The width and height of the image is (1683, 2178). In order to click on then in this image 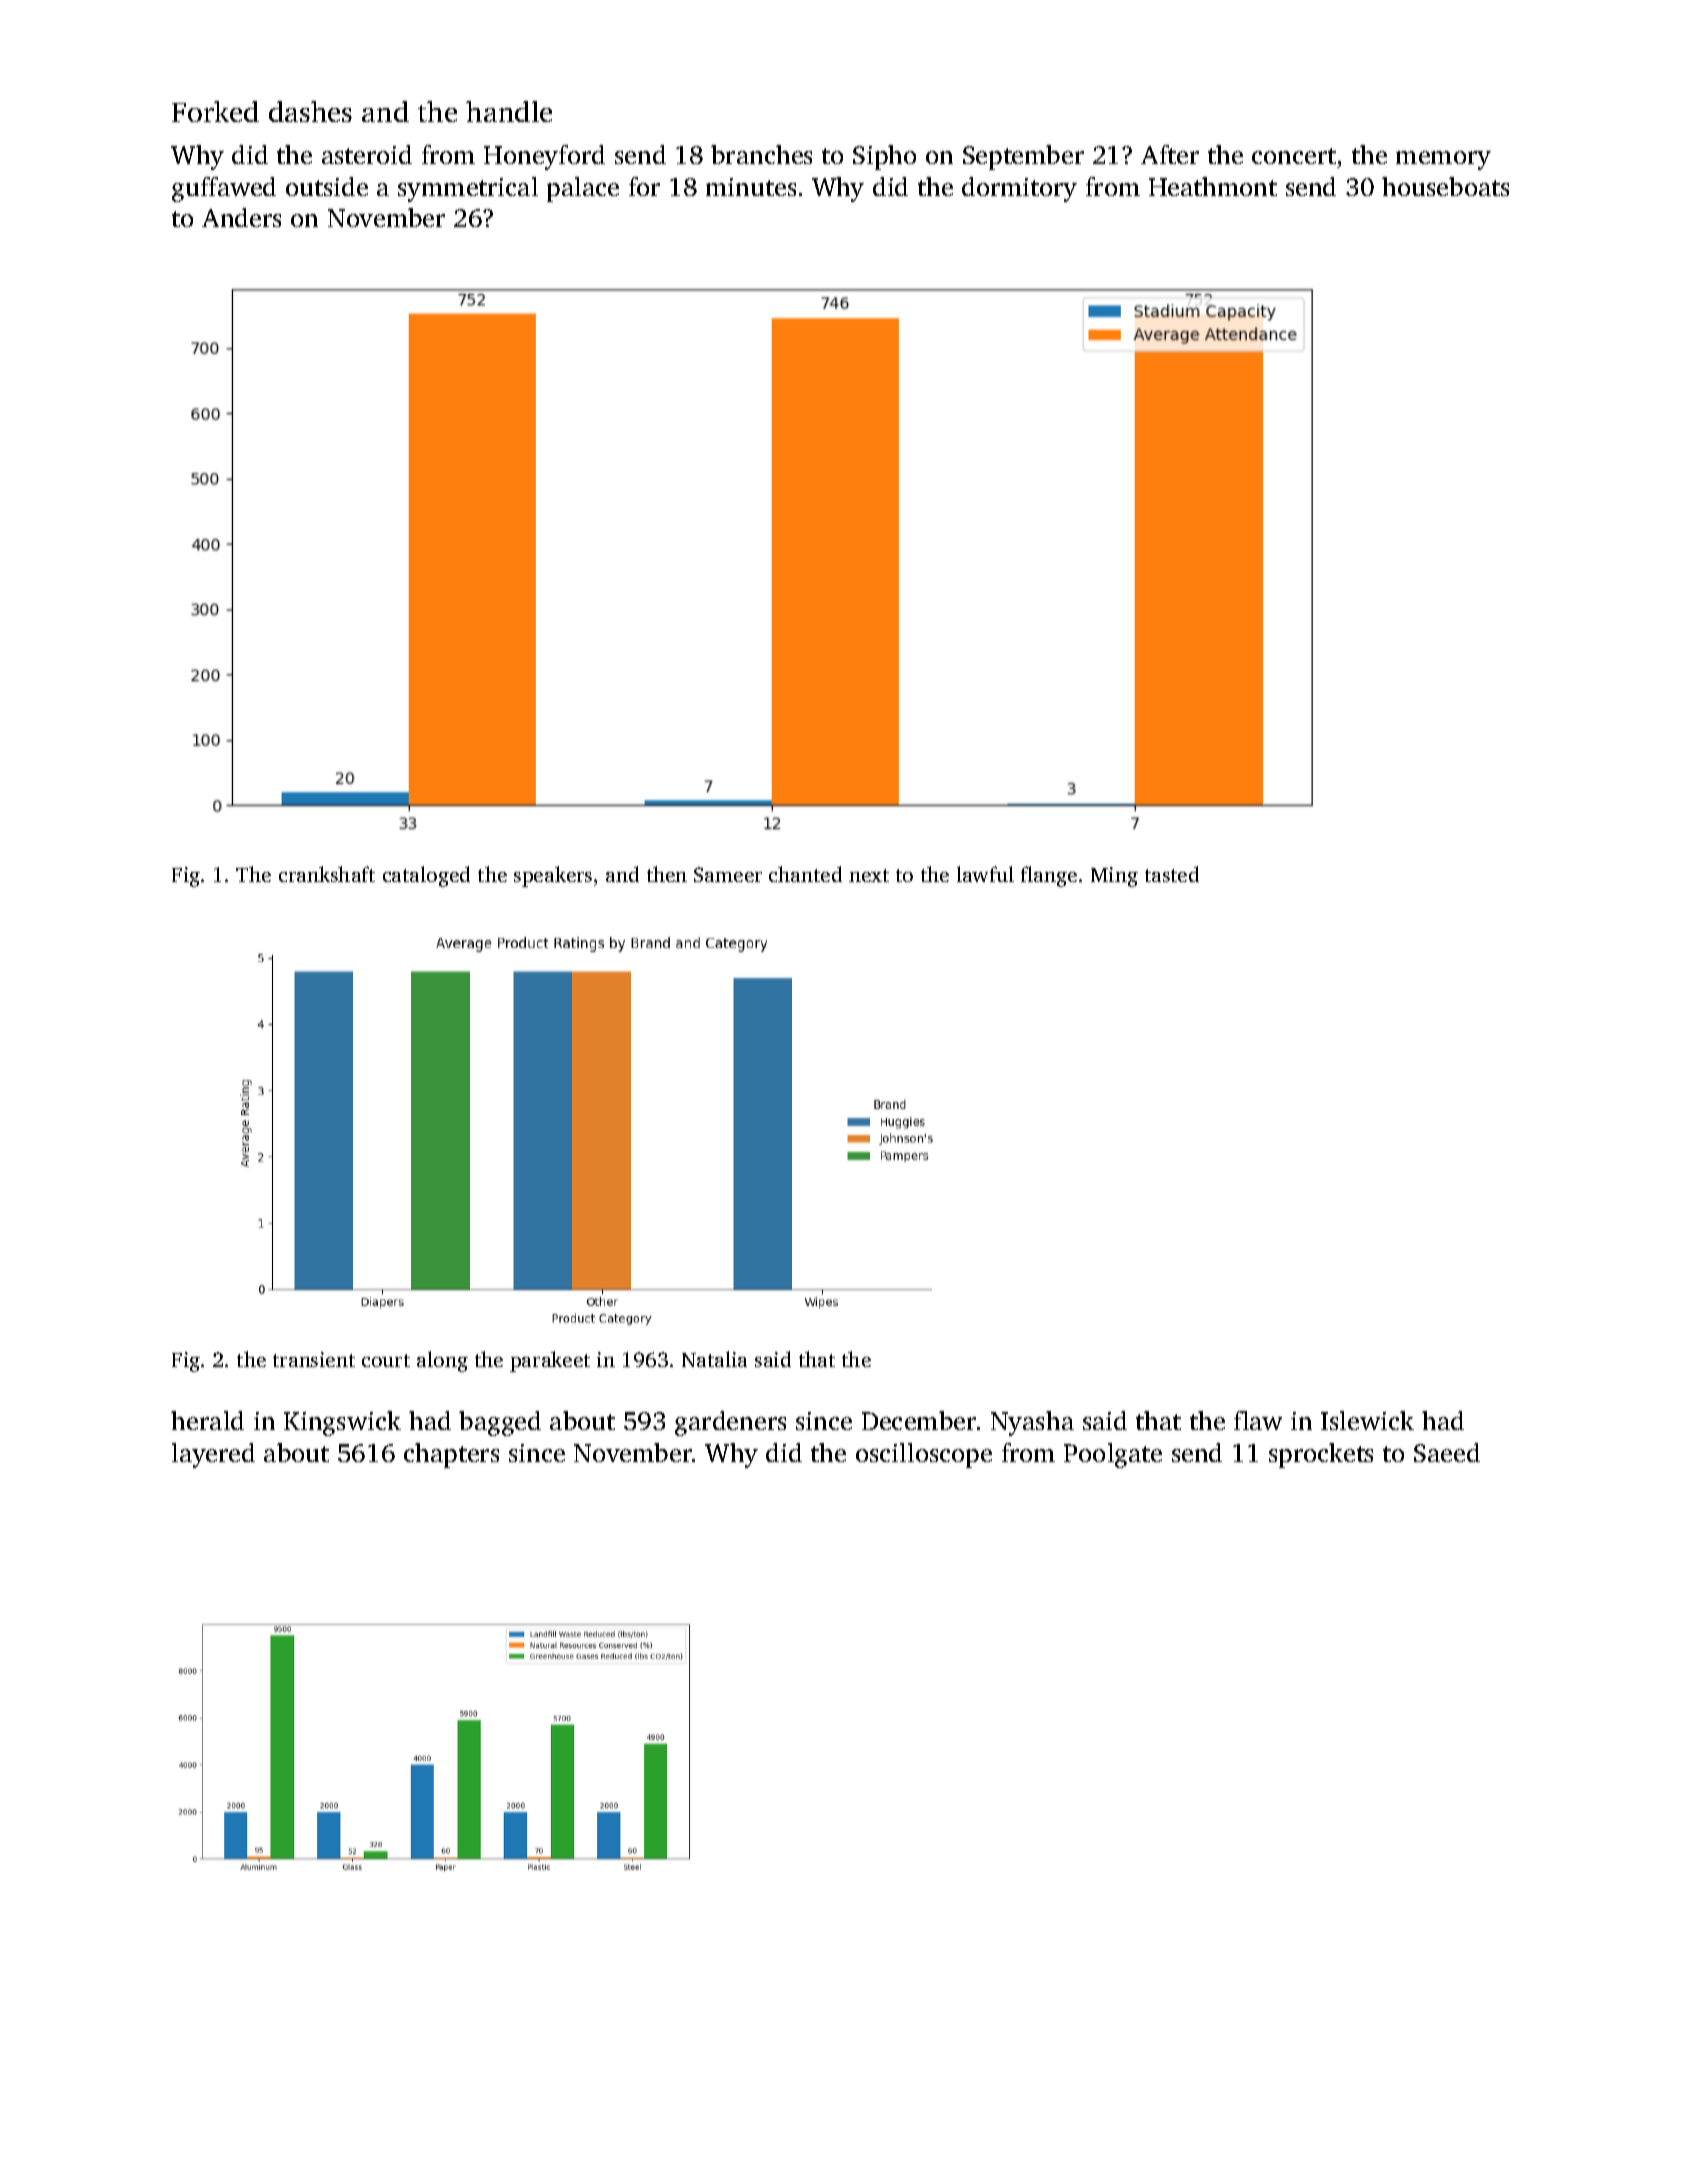, I will do `click(667, 874)`.
